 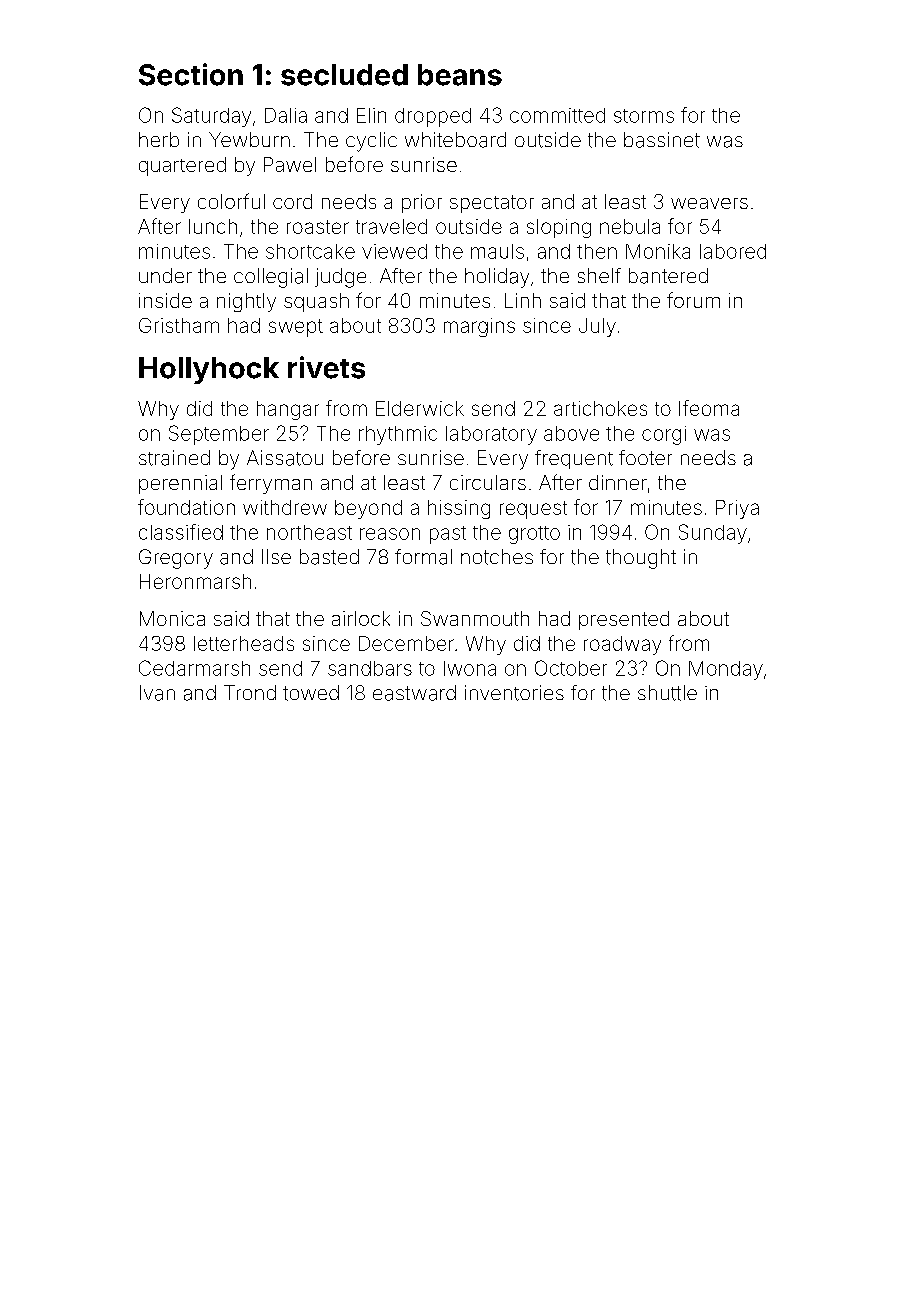 I want to click on letterheads, so click(x=244, y=643).
